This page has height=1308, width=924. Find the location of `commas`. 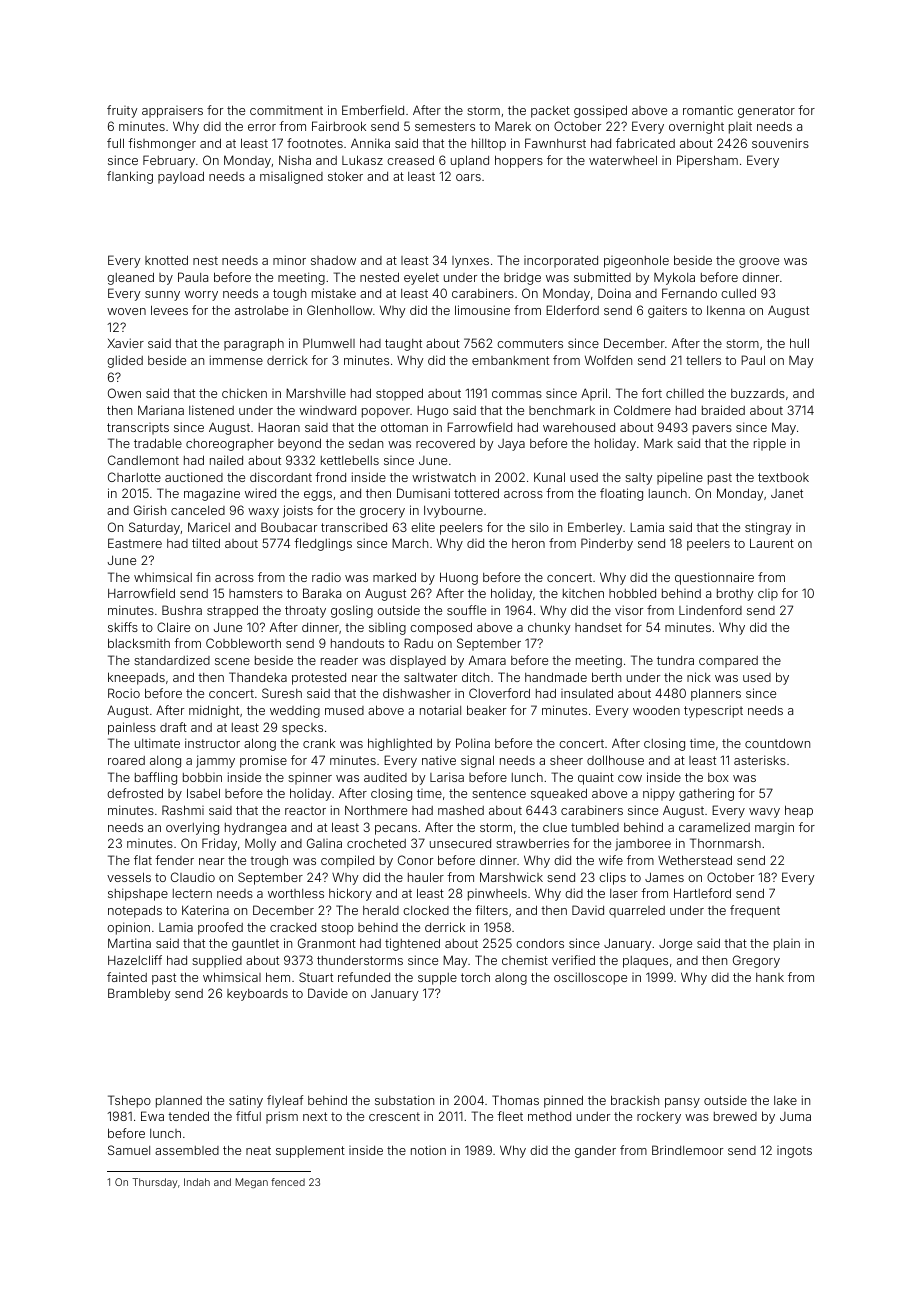

commas is located at coordinates (517, 394).
